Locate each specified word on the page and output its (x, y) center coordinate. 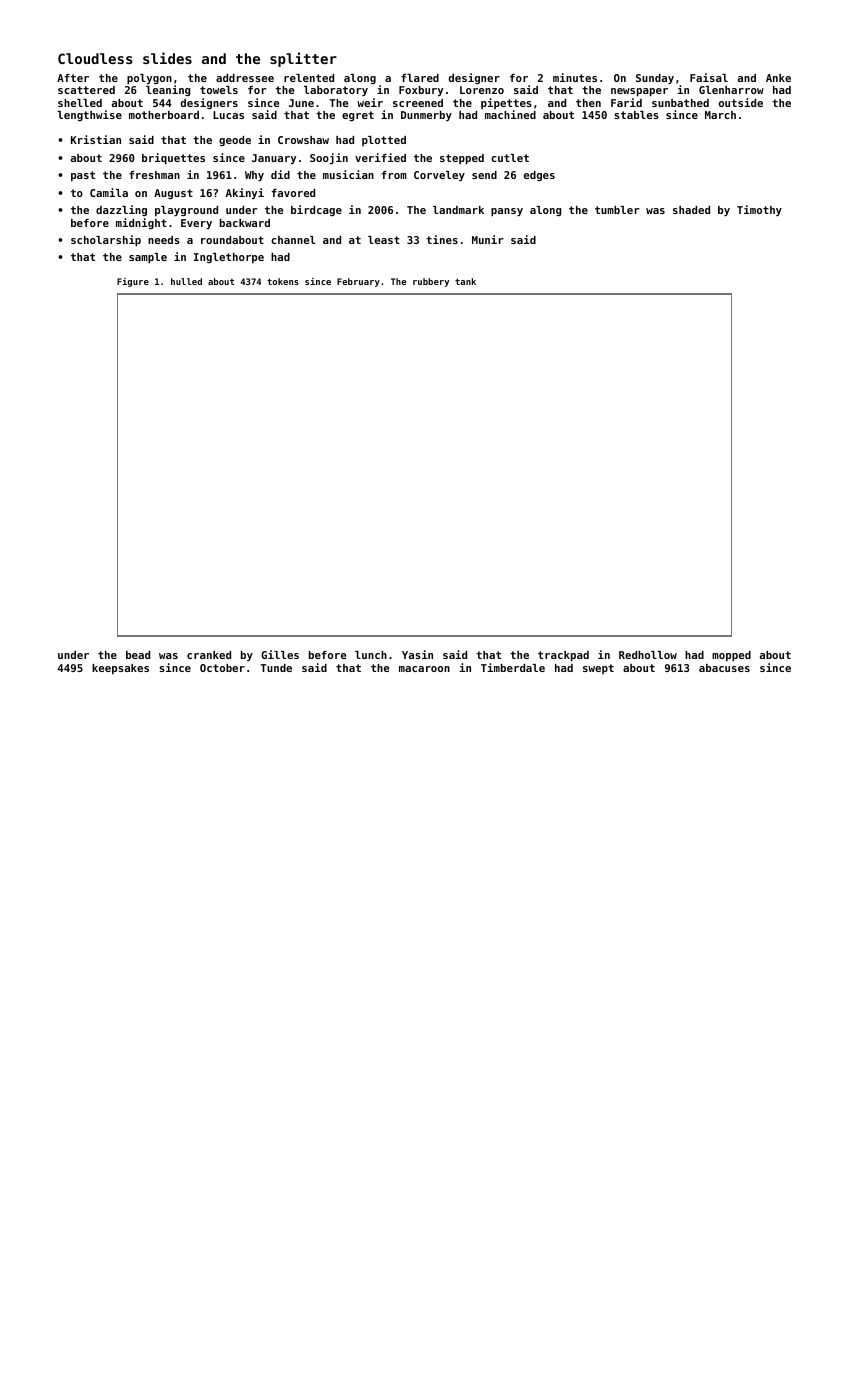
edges (539, 176)
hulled (186, 281)
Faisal (709, 77)
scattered (86, 90)
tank (465, 281)
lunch (371, 655)
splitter (303, 59)
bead (138, 655)
